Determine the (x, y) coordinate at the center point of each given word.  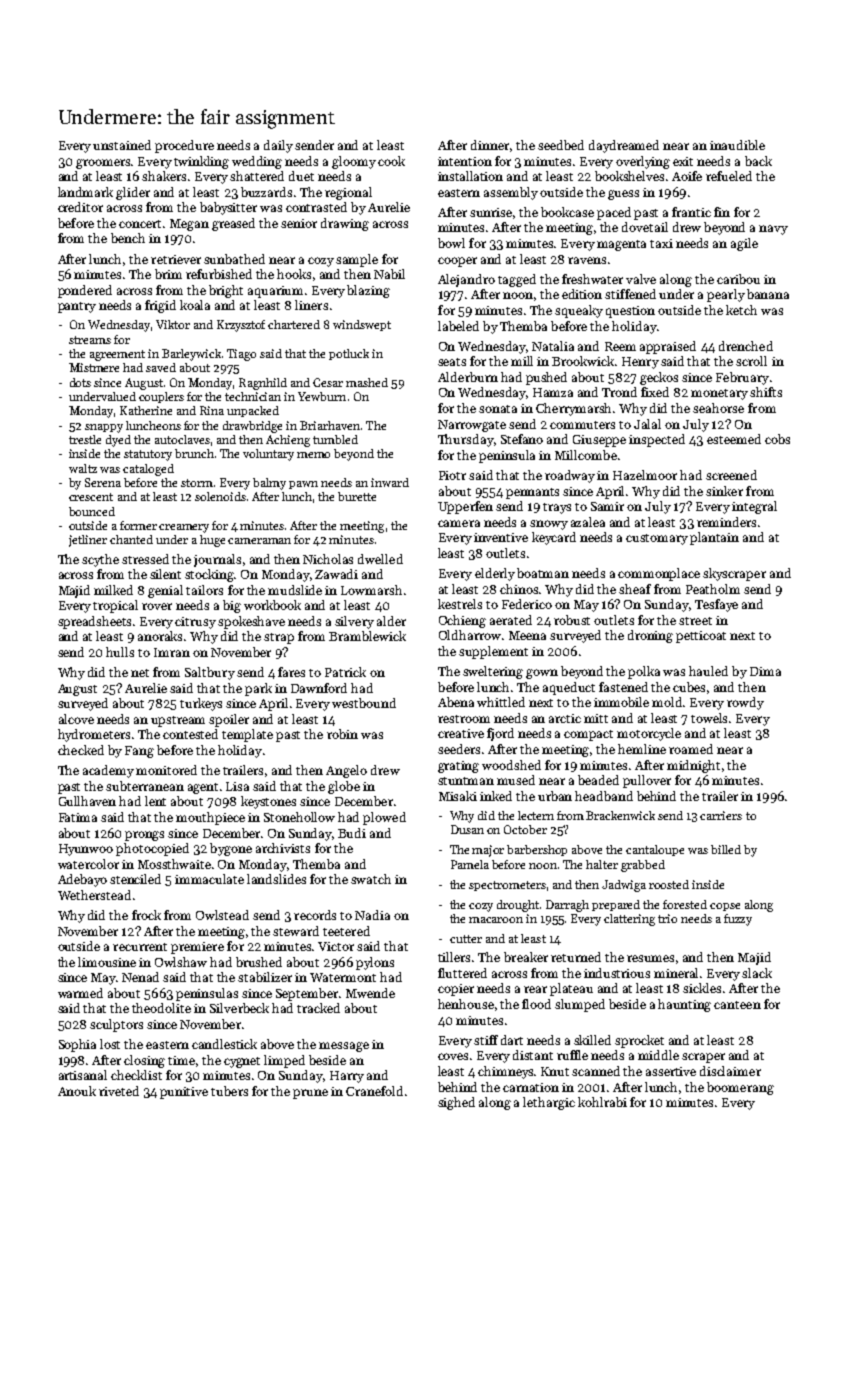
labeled (458, 326)
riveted (119, 1091)
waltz (83, 468)
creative (461, 733)
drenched (746, 346)
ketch (741, 310)
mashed (367, 382)
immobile (621, 702)
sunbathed (234, 259)
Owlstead (222, 915)
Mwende (370, 993)
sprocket (639, 1041)
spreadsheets (94, 622)
